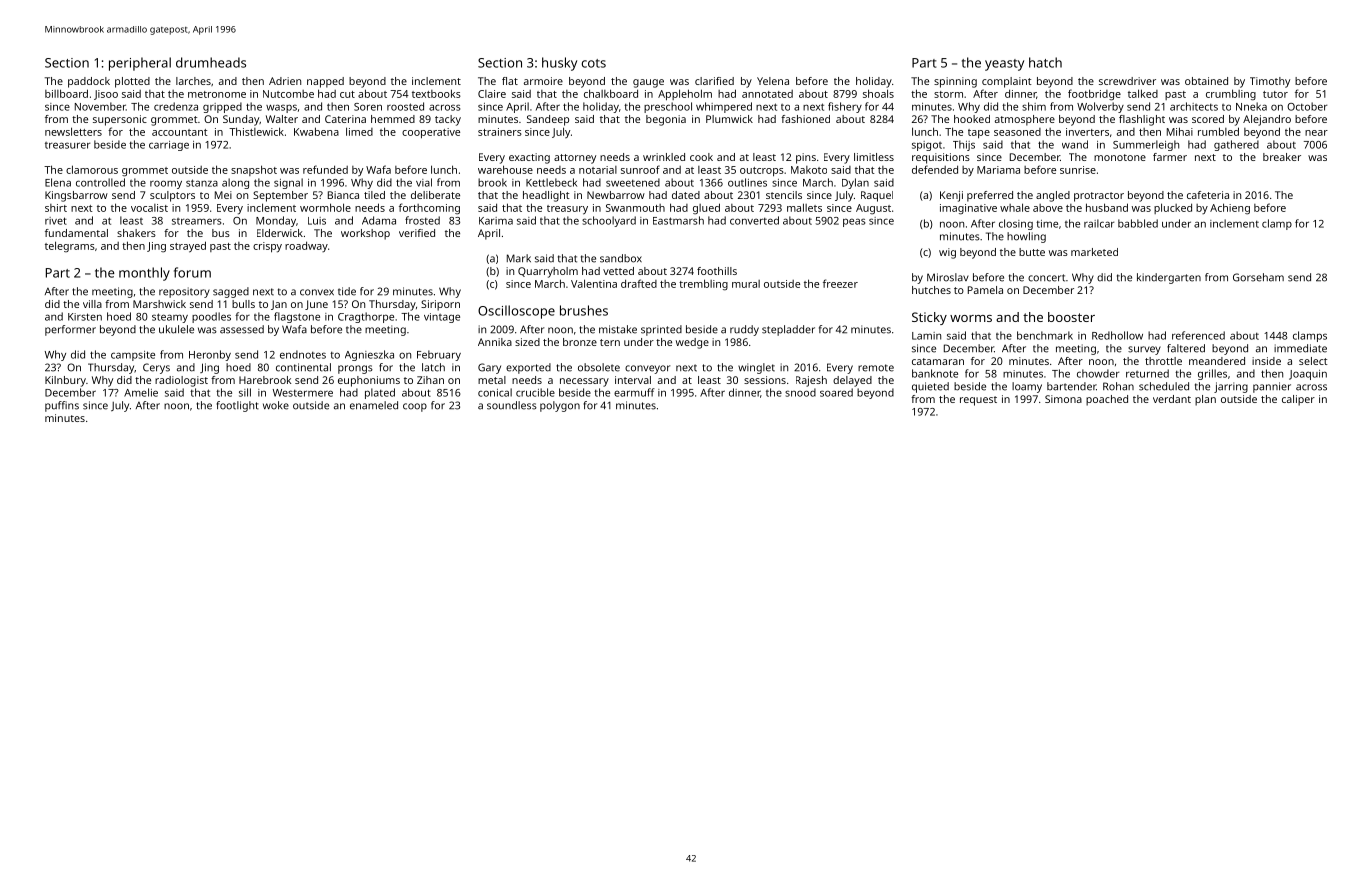  Describe the element at coordinates (717, 271) in the page. I see `foothills` at that location.
